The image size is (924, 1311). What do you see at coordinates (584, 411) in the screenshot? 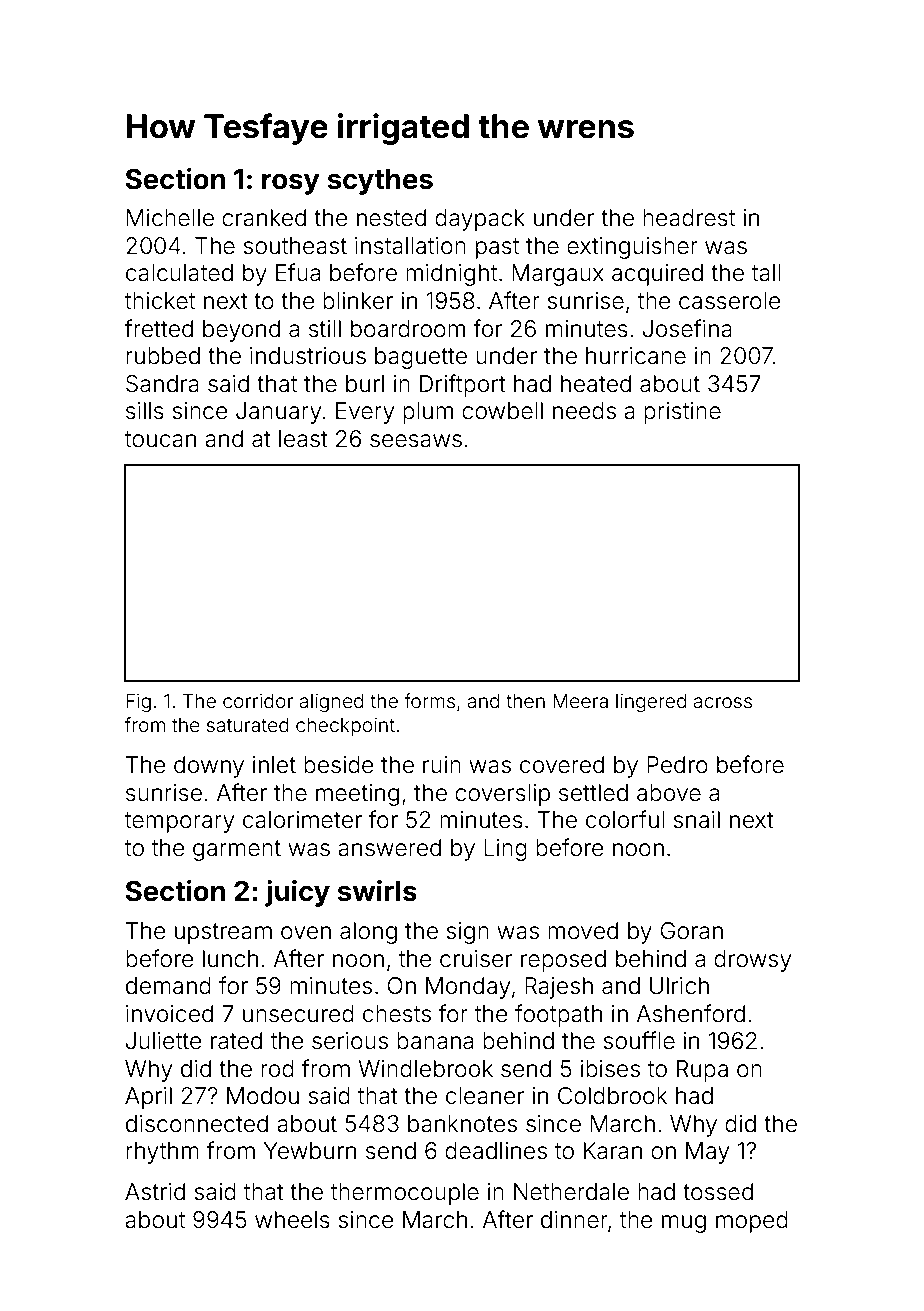
I see `needs` at bounding box center [584, 411].
